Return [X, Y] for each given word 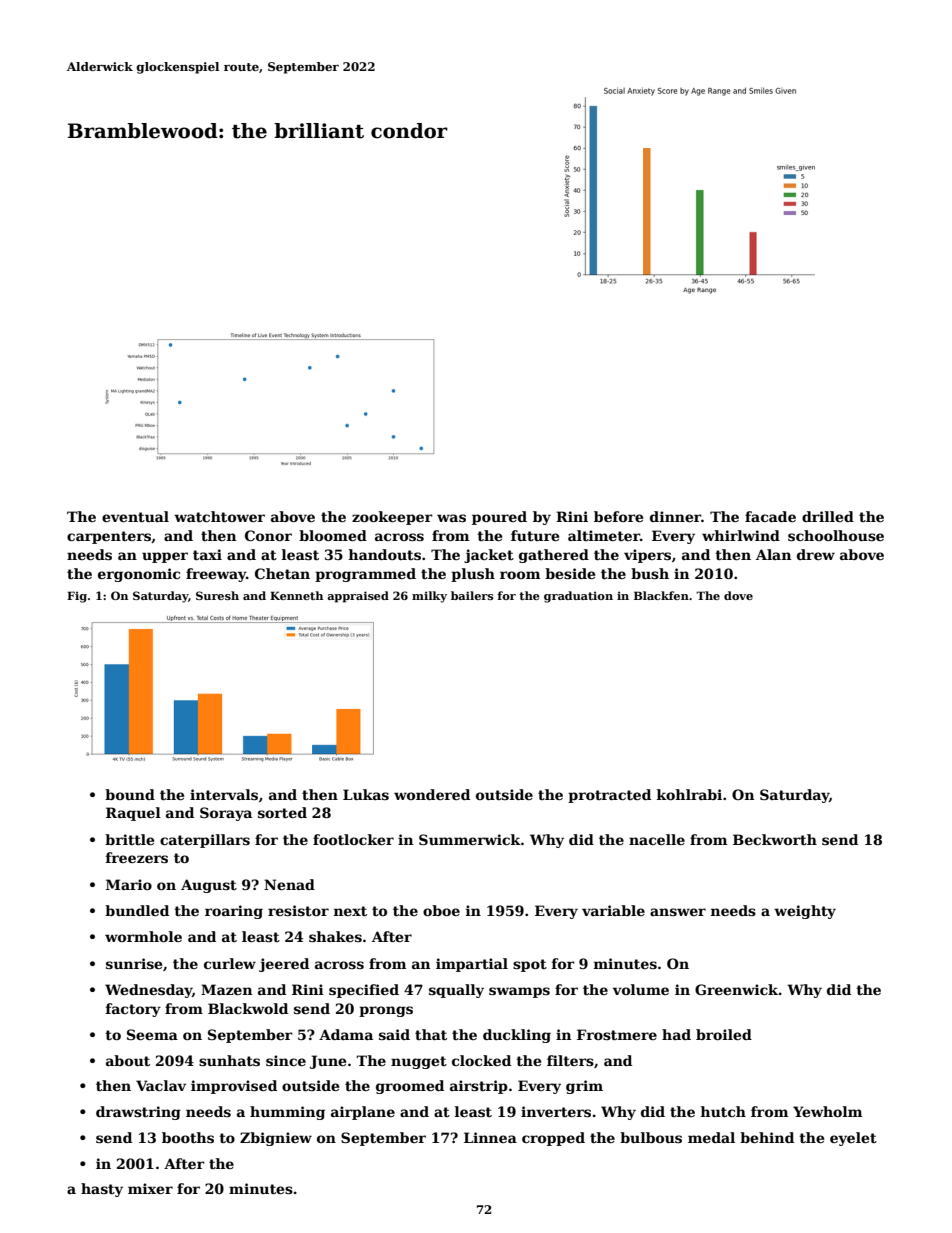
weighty [805, 912]
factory [133, 1010]
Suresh [217, 595]
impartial [472, 965]
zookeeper [392, 518]
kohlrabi [689, 794]
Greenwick [737, 989]
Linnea [490, 1137]
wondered [432, 794]
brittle [129, 839]
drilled [828, 516]
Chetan [282, 573]
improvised [234, 1087]
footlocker [353, 839]
